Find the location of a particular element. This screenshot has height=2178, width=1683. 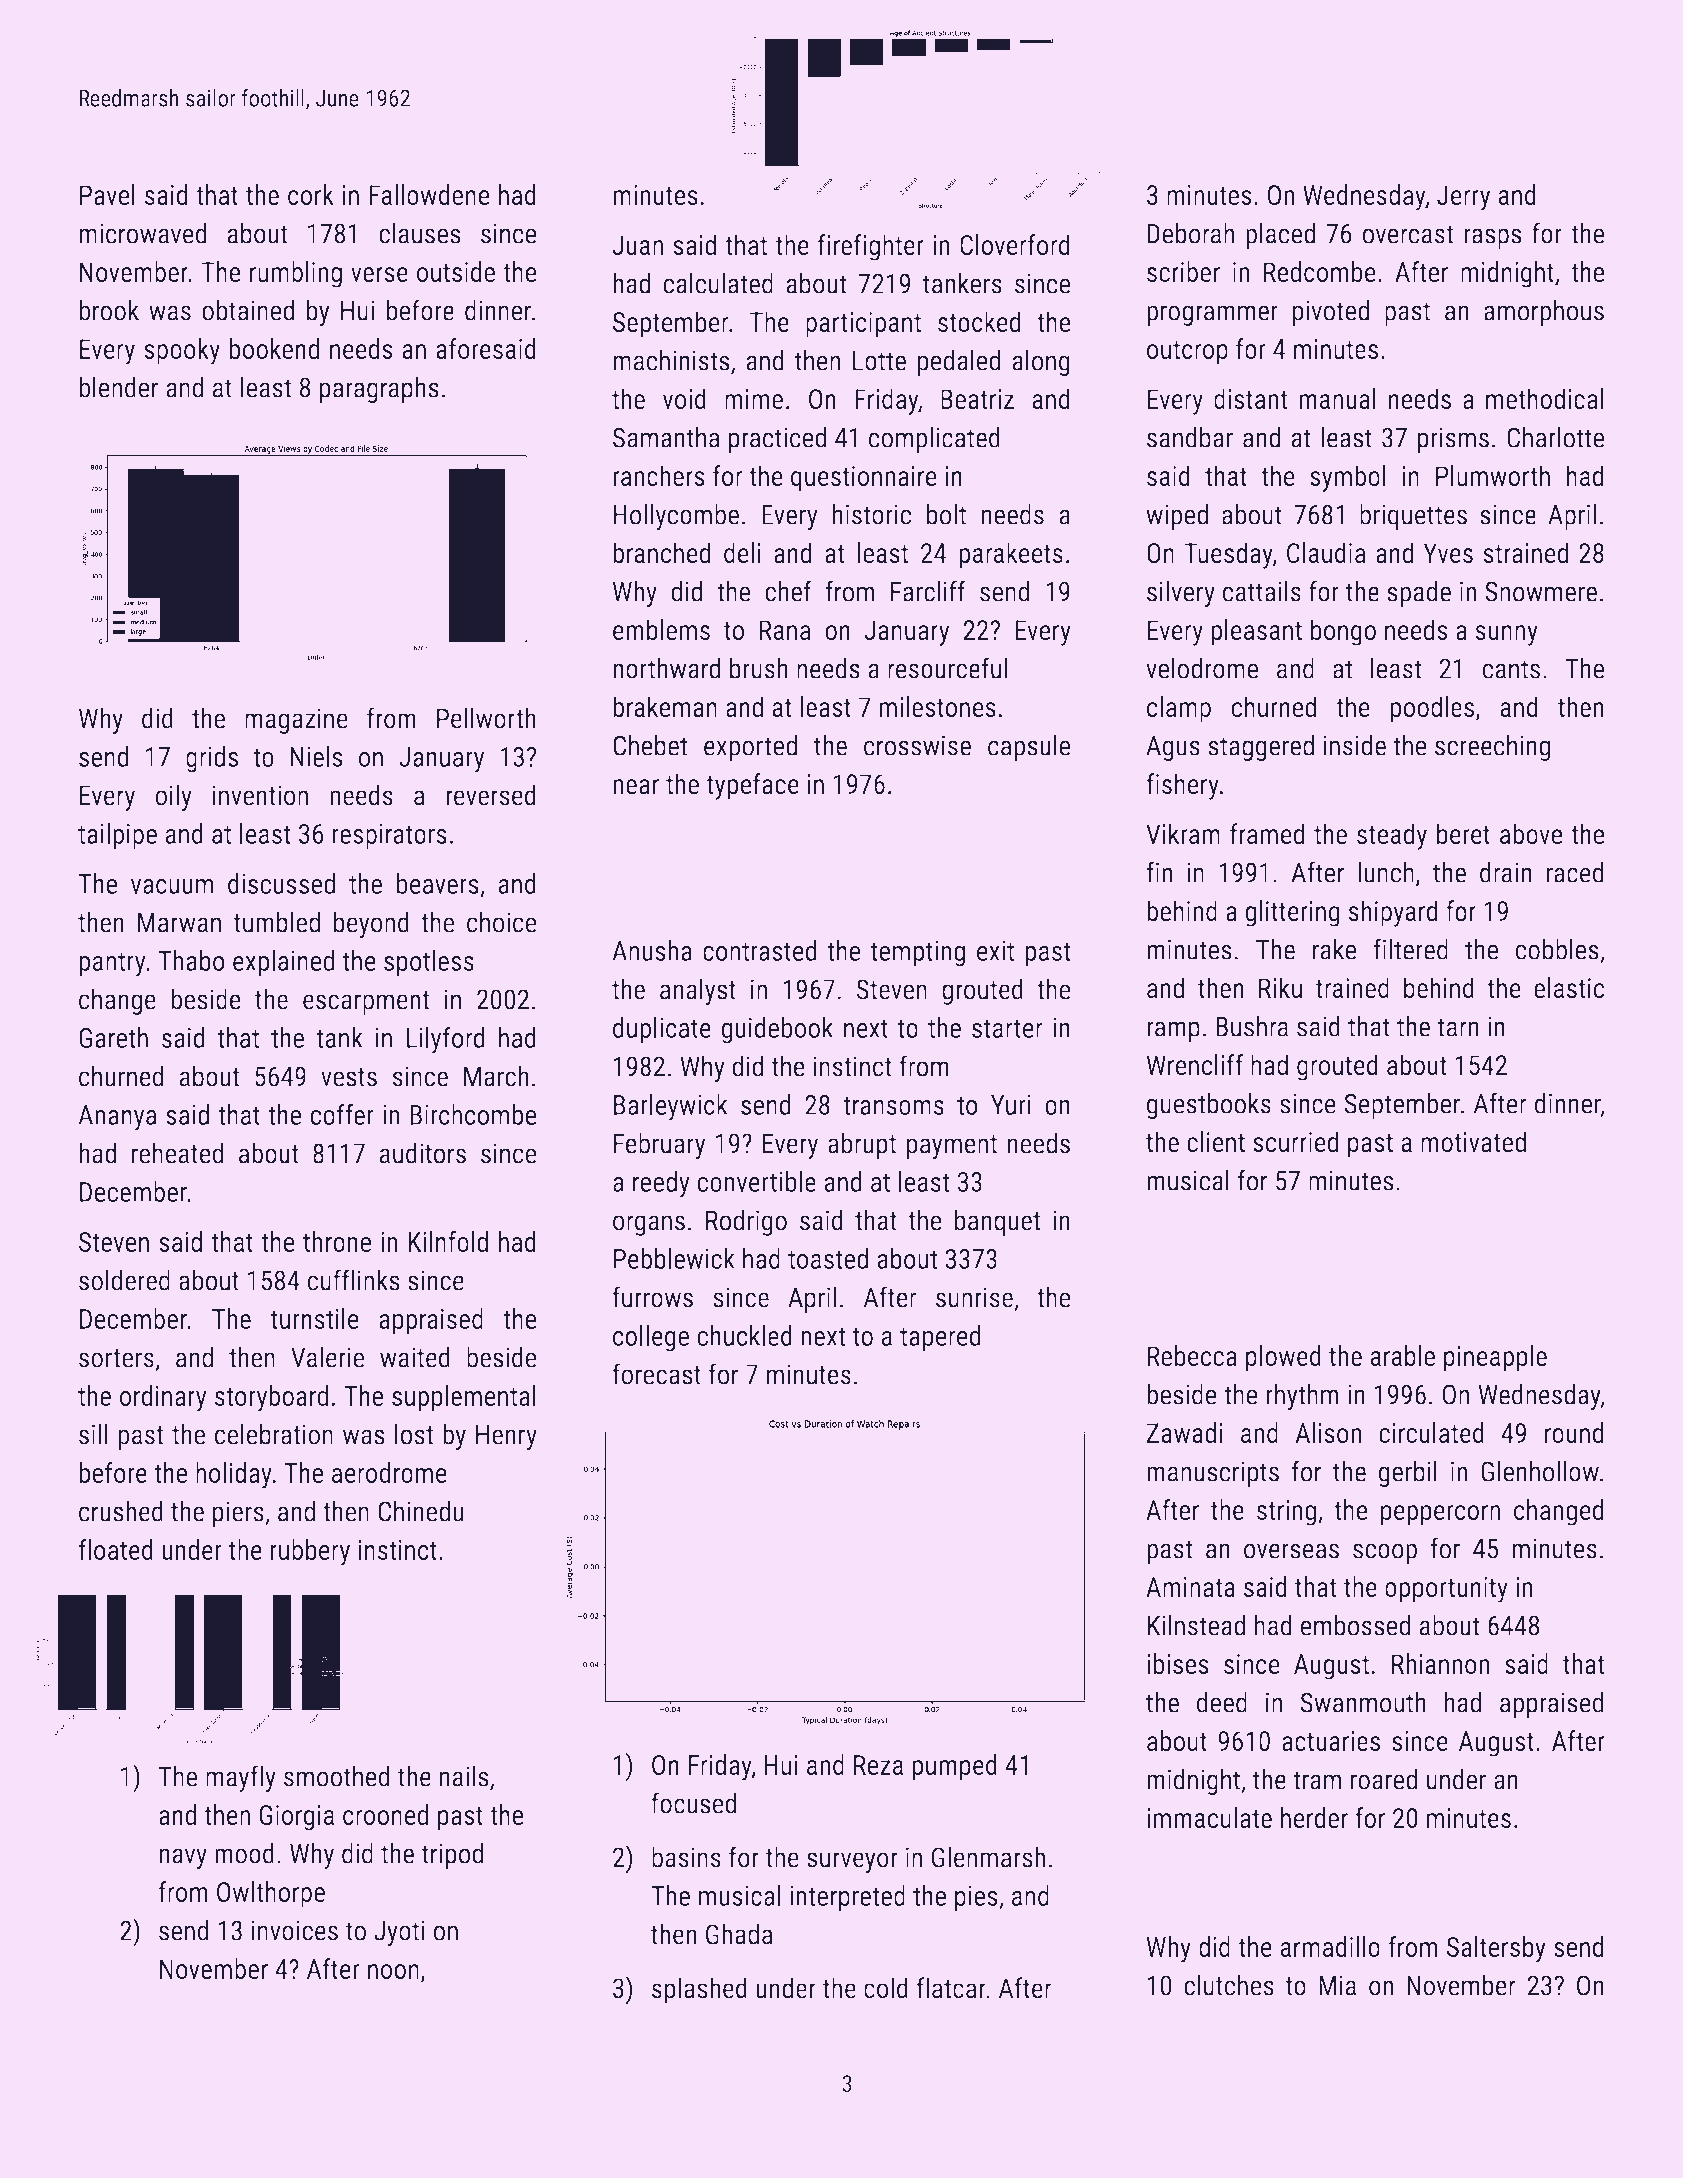

cork is located at coordinates (311, 194).
